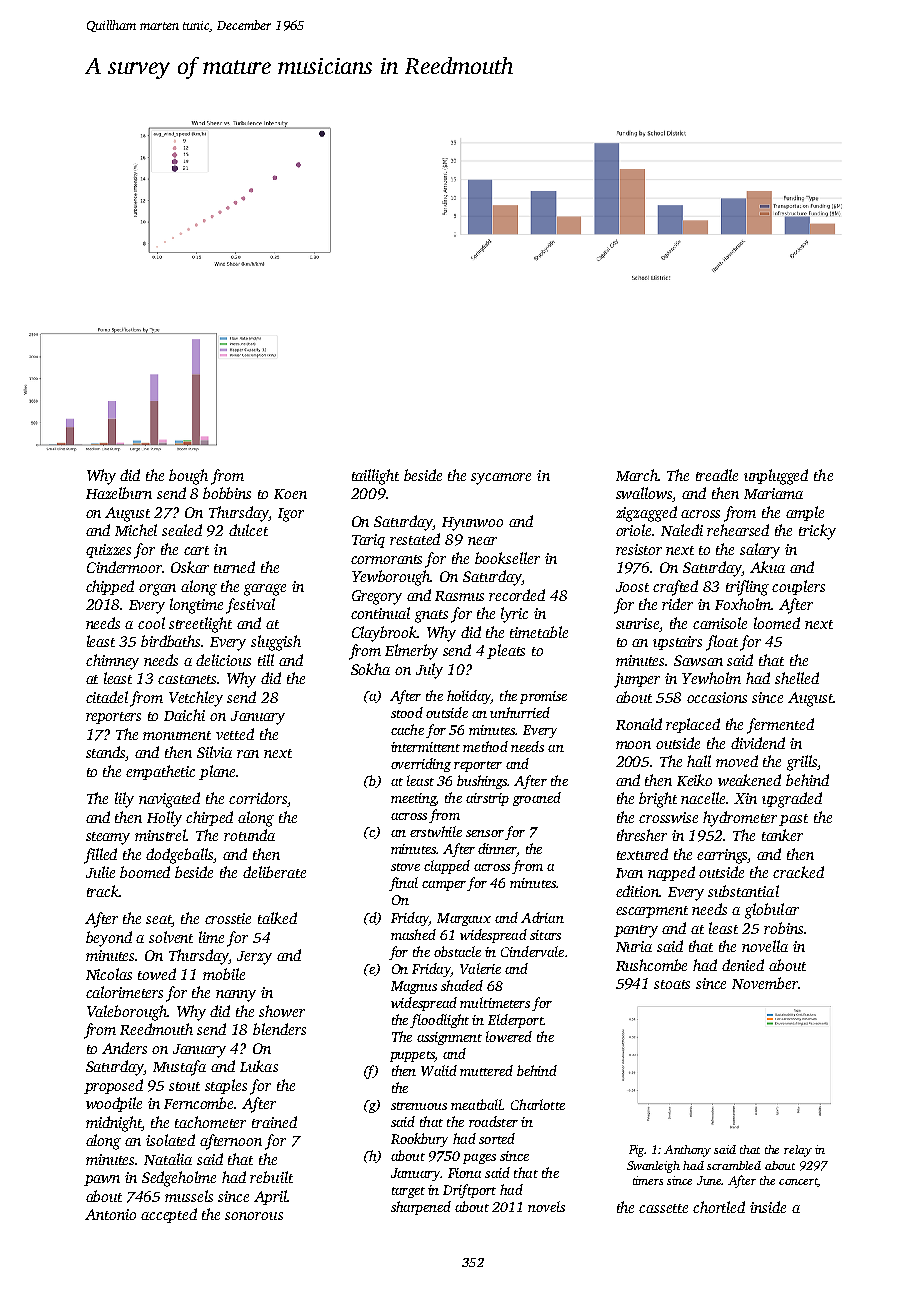  What do you see at coordinates (501, 479) in the screenshot?
I see `sycamore` at bounding box center [501, 479].
